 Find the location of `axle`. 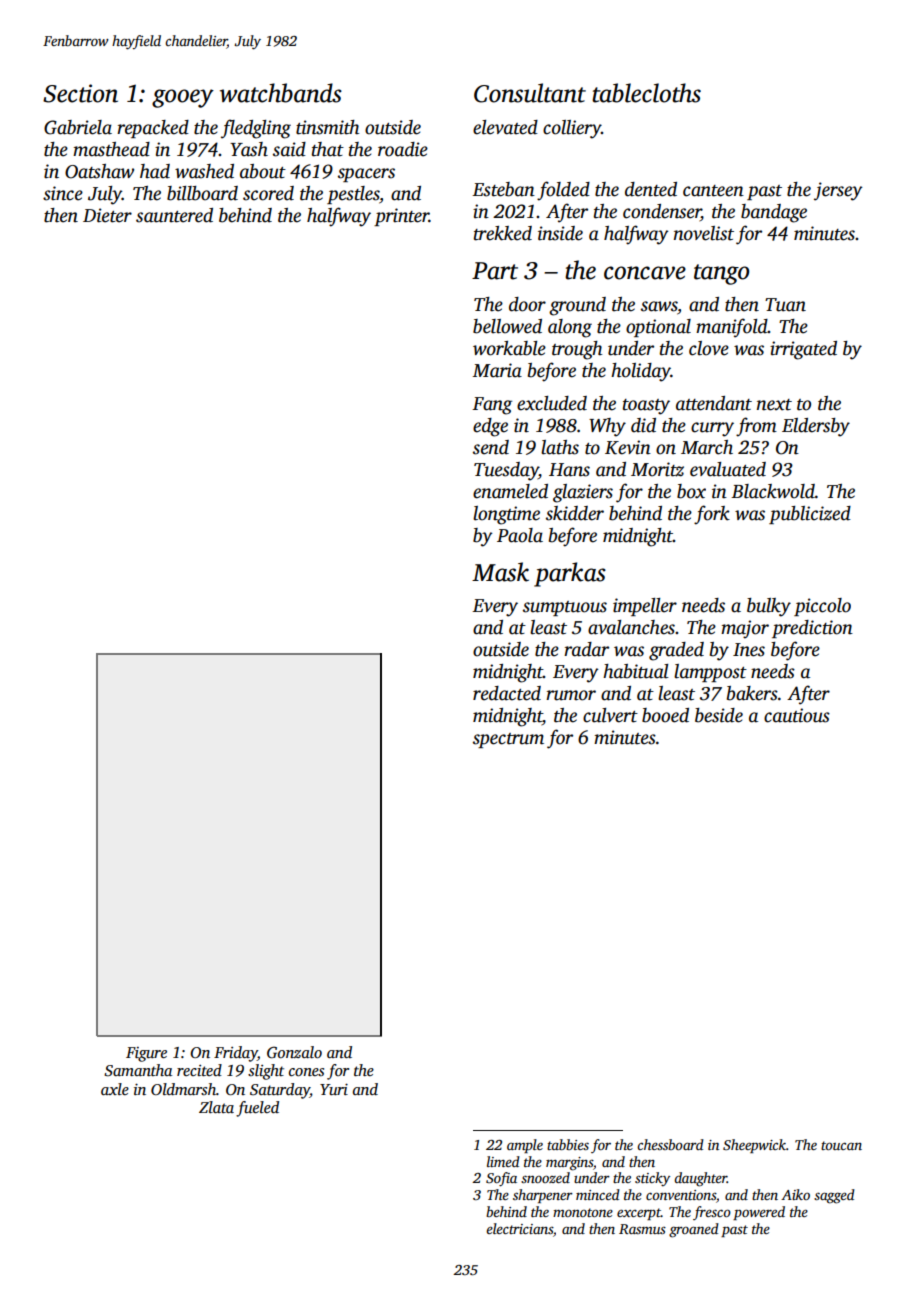

axle is located at coordinates (115, 1089).
